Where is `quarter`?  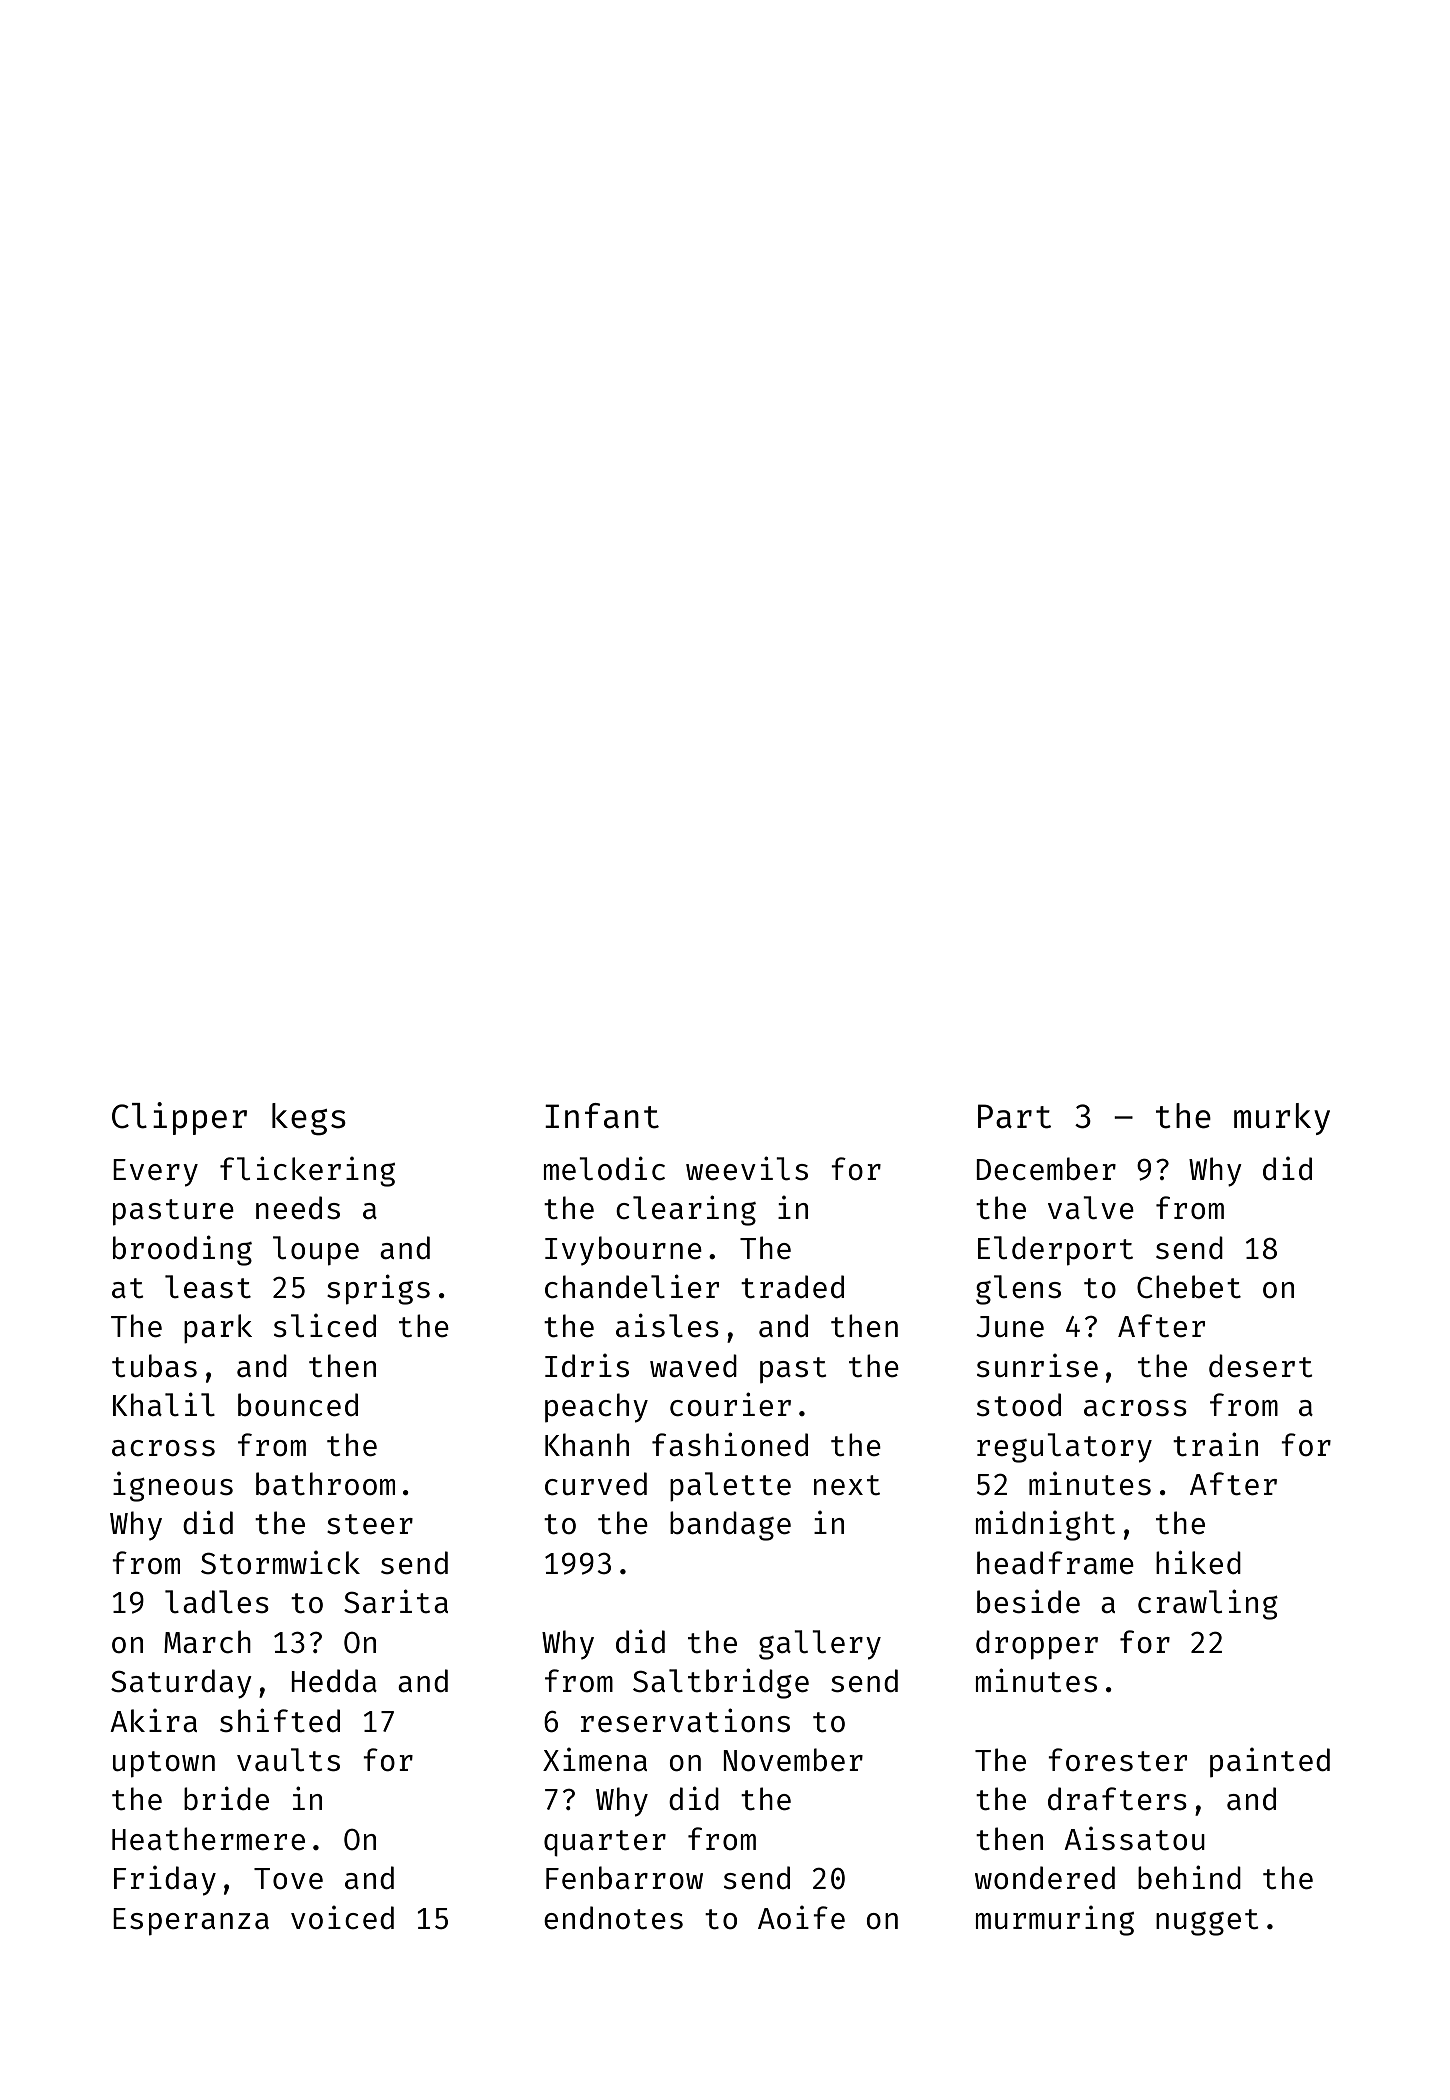
quarter is located at coordinates (605, 1843).
